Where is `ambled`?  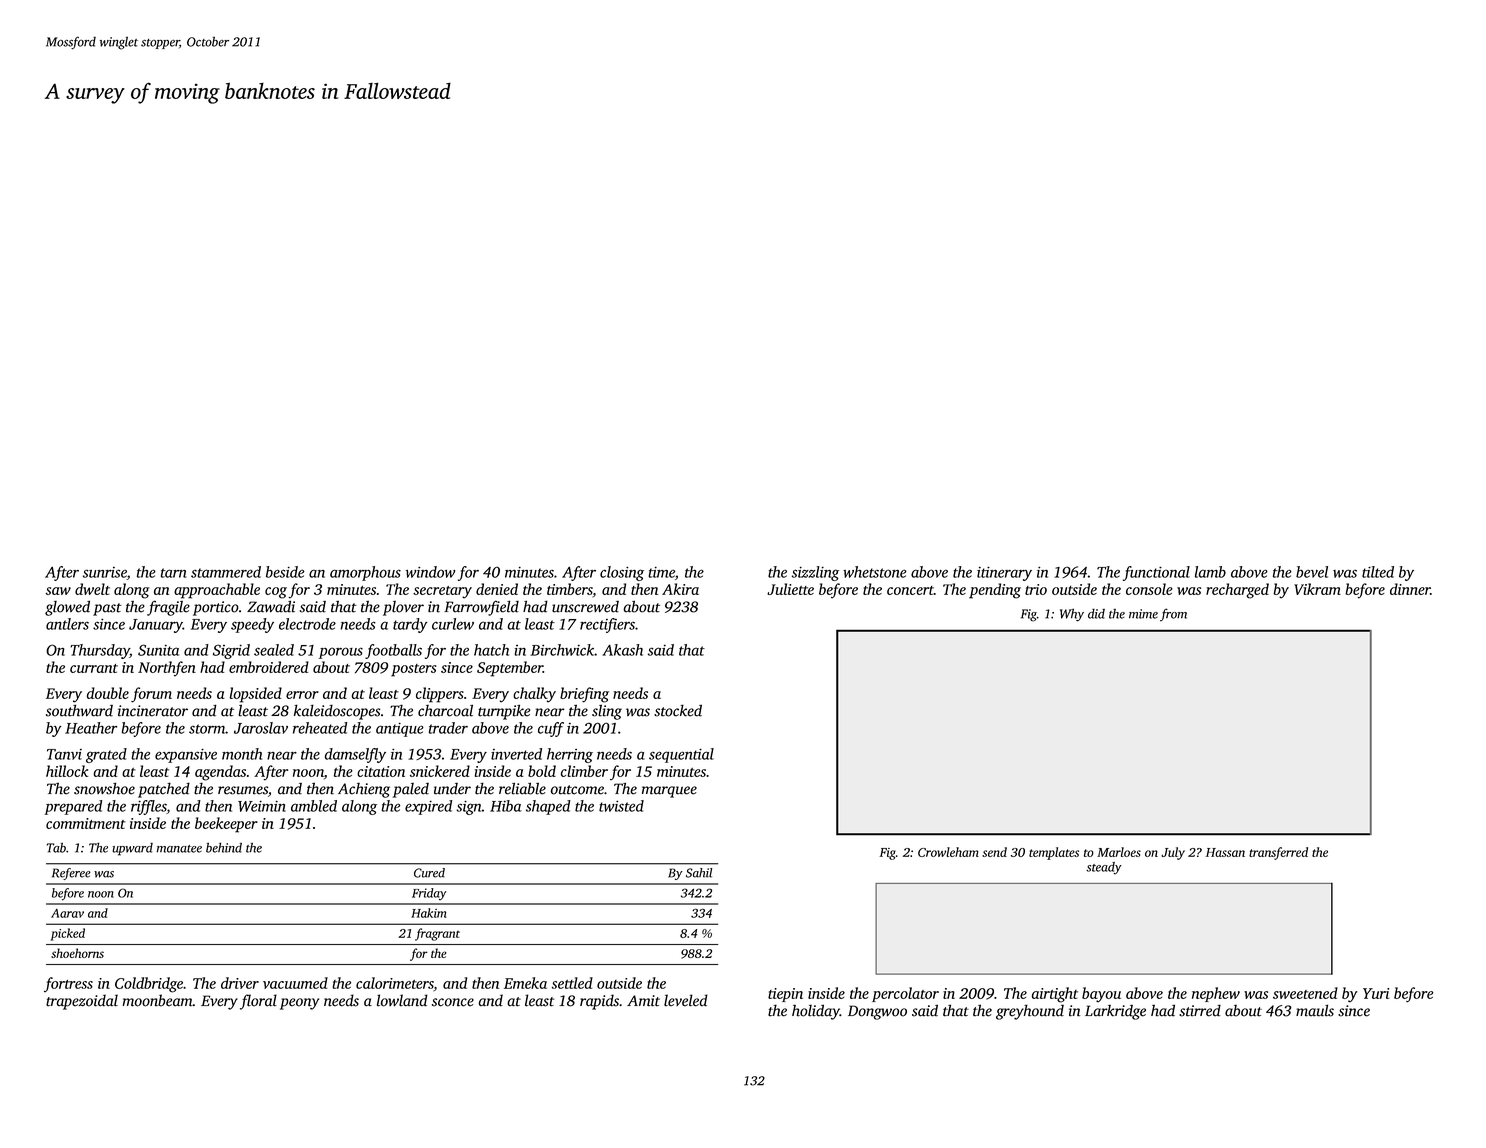
ambled is located at coordinates (314, 806).
